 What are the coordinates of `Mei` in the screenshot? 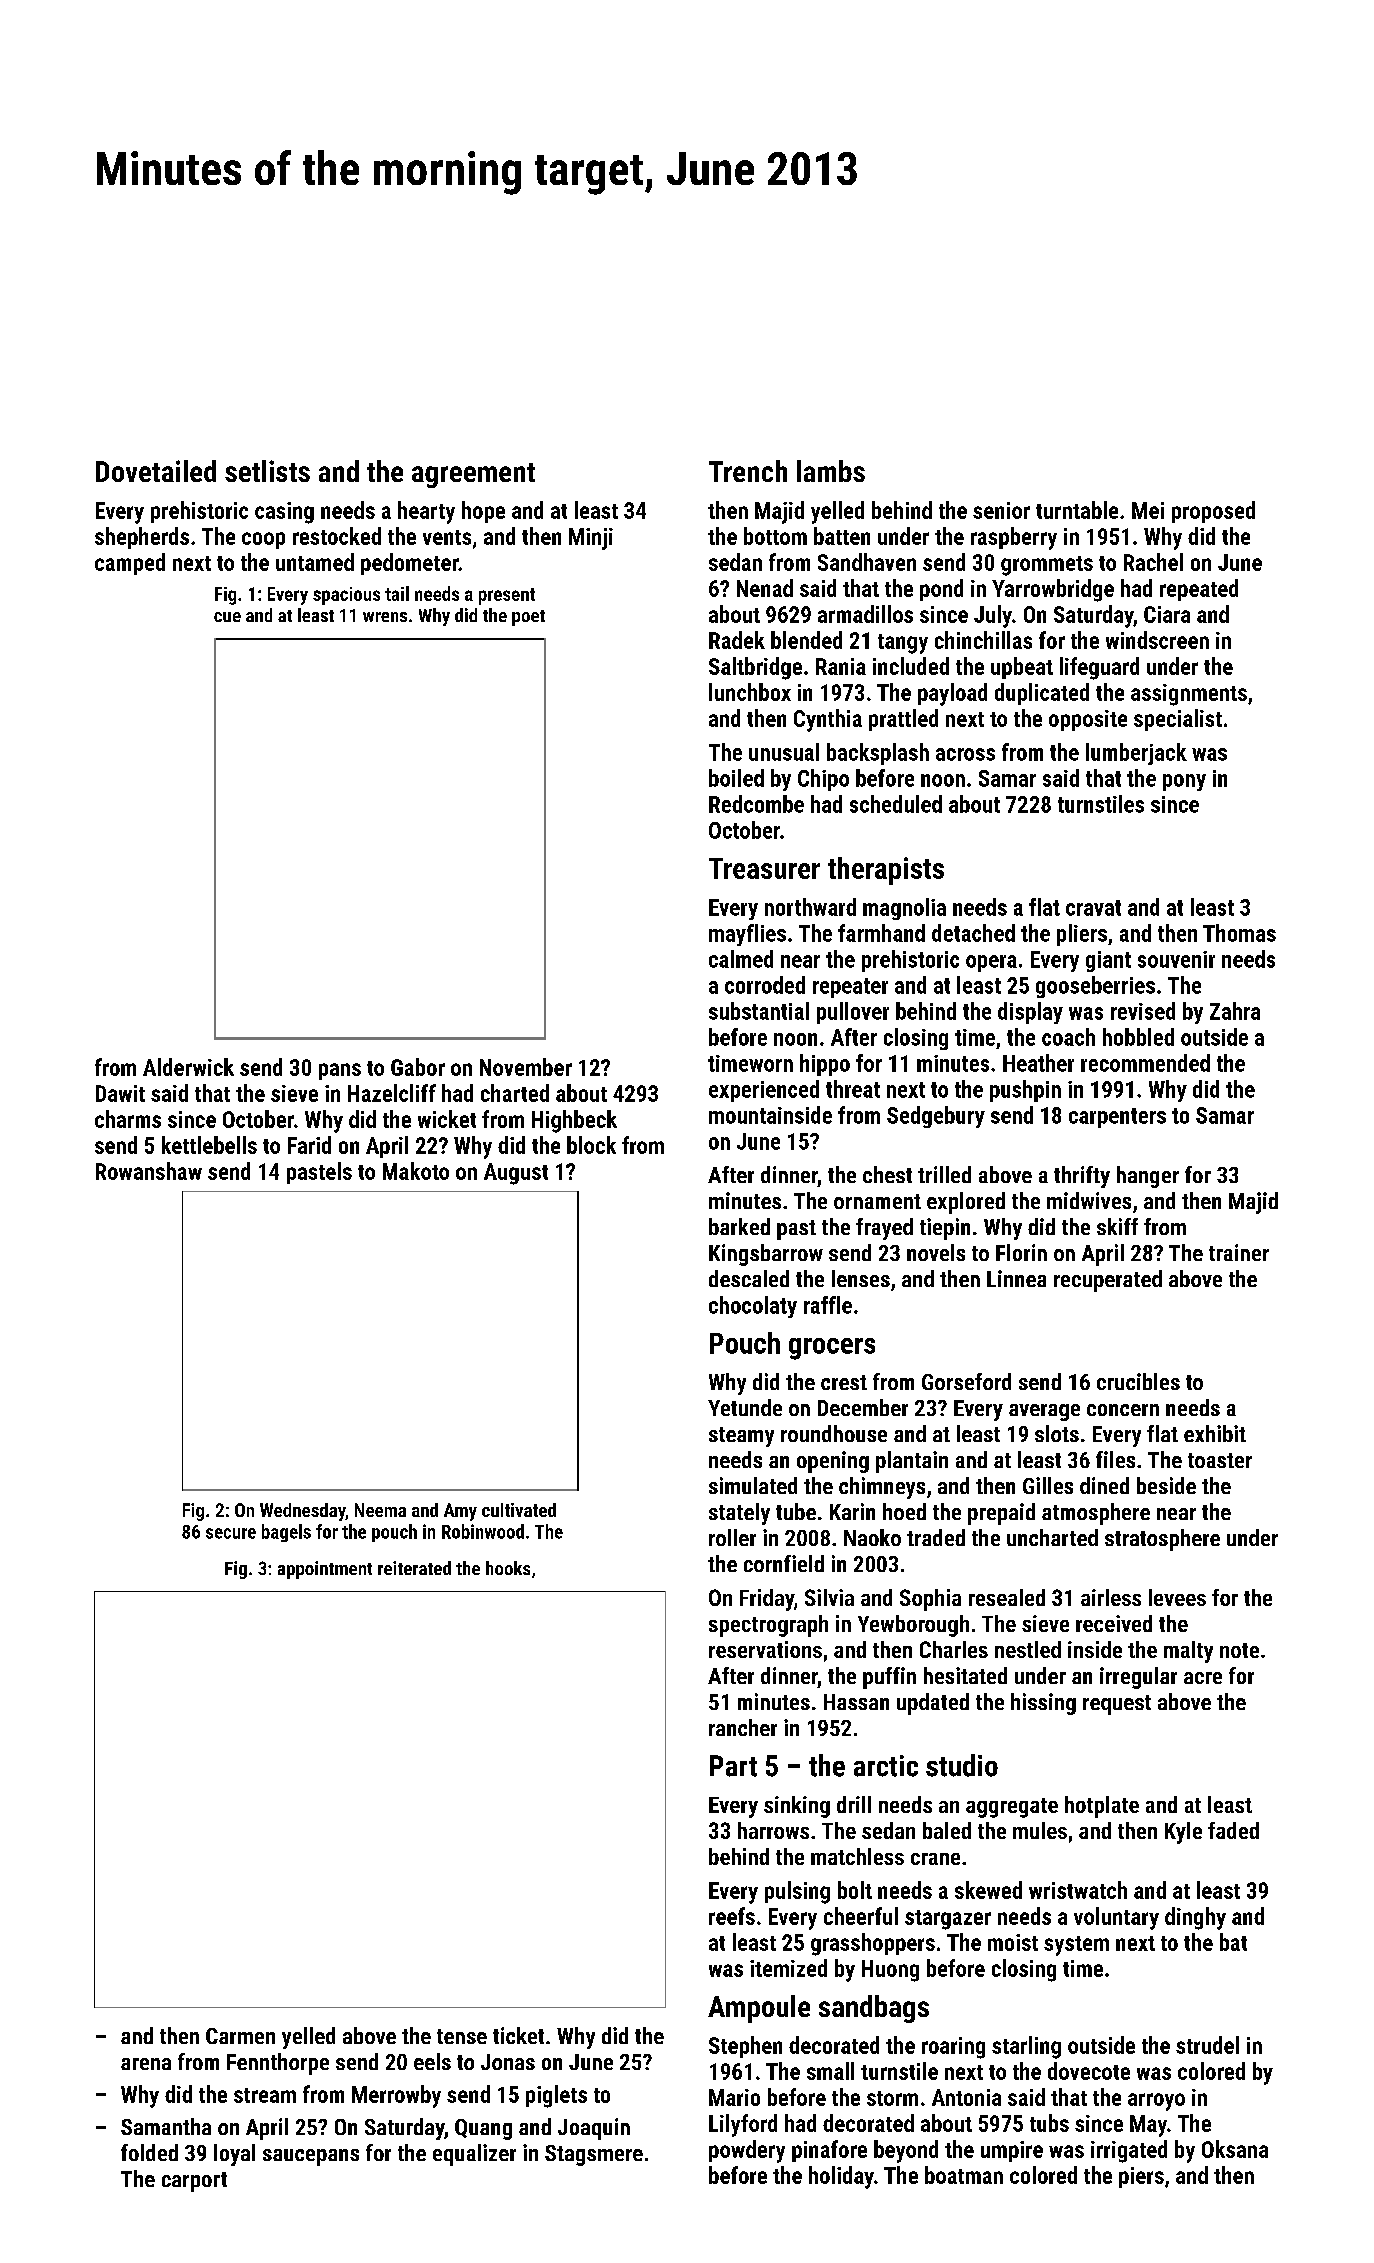 It's located at (1148, 510).
